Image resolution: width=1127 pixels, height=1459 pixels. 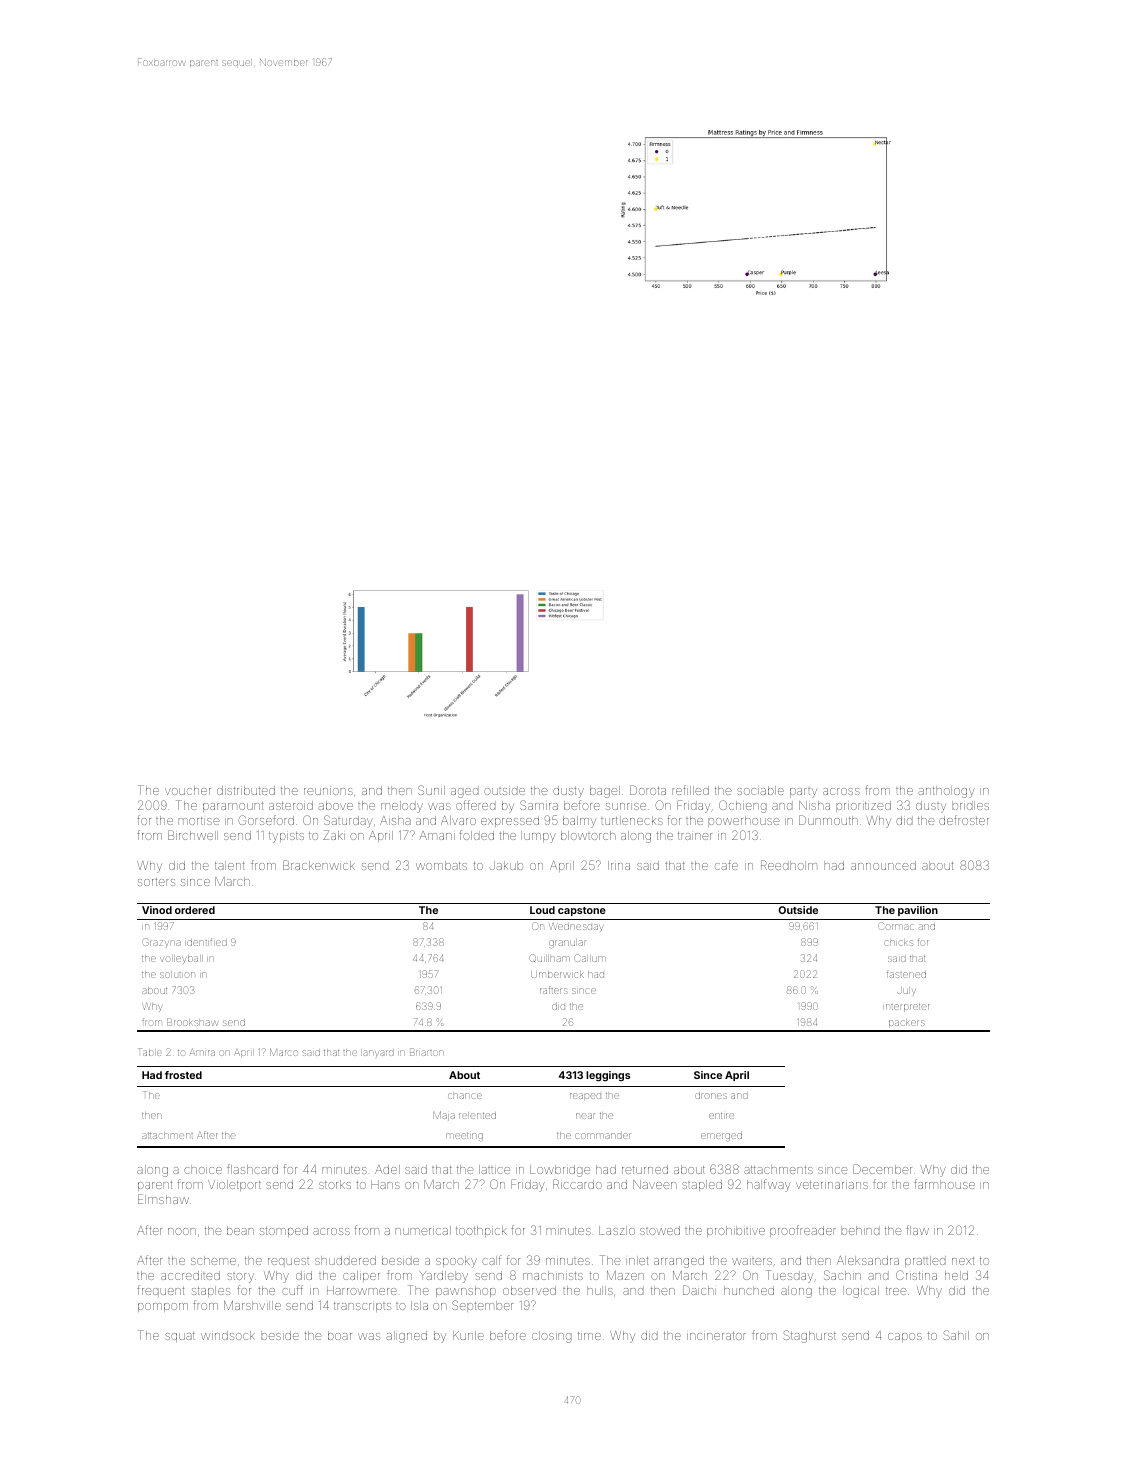 What do you see at coordinates (538, 837) in the screenshot?
I see `lumpy` at bounding box center [538, 837].
